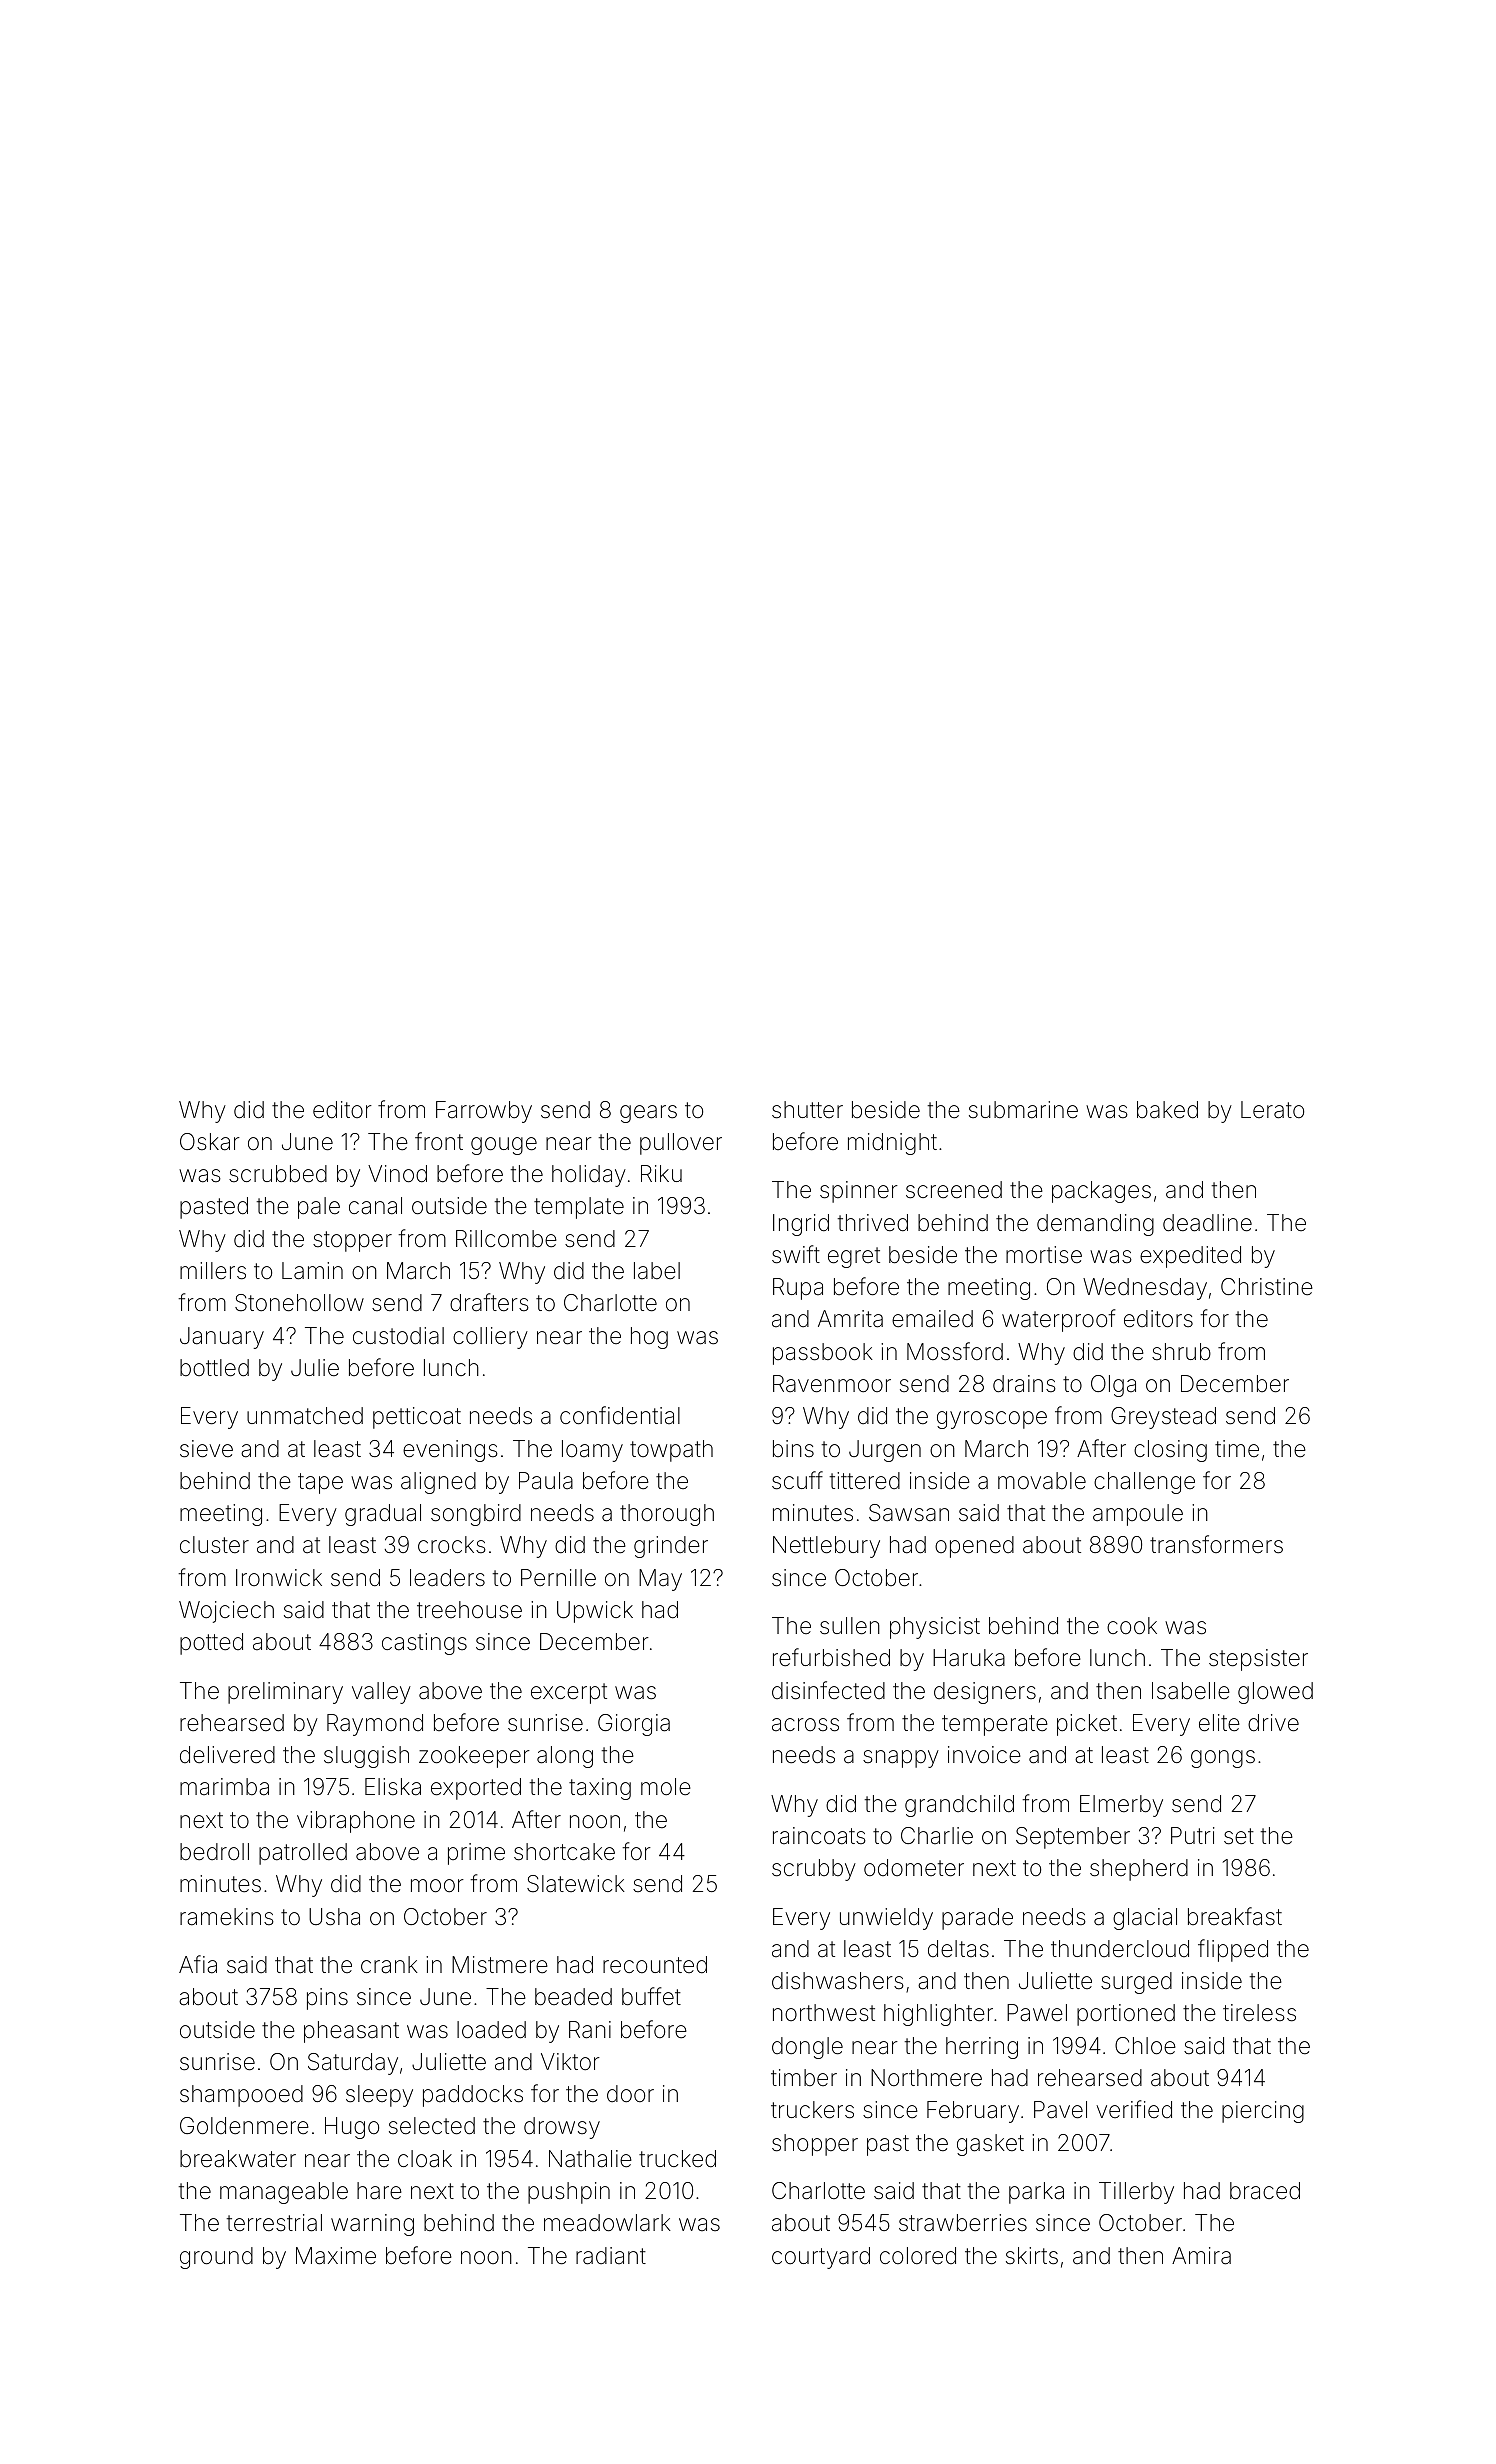 This screenshot has height=2464, width=1496. I want to click on Olga, so click(1113, 1386).
